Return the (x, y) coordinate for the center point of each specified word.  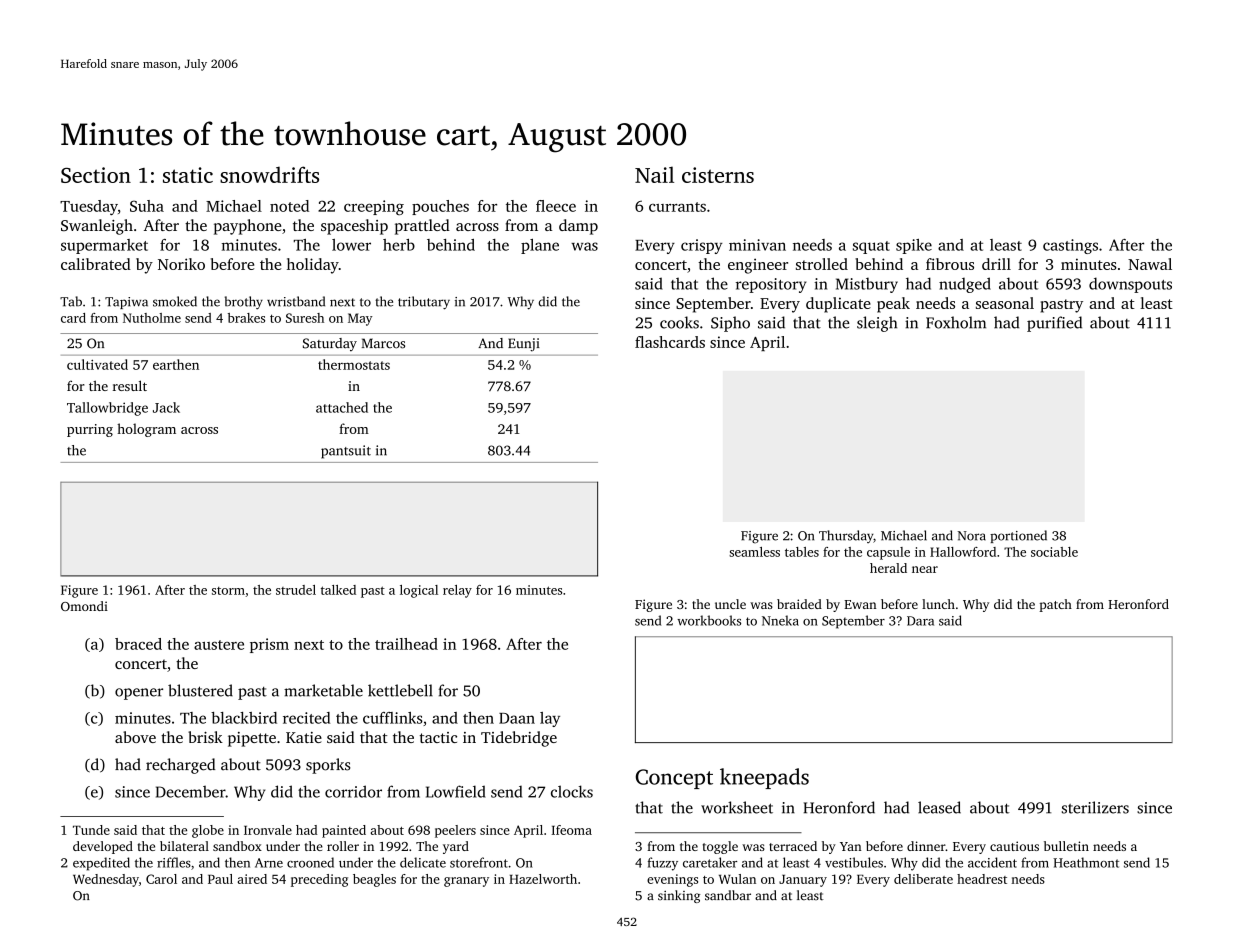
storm (228, 591)
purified (1054, 324)
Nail (654, 174)
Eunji (524, 345)
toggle (720, 847)
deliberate (923, 879)
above (135, 737)
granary (466, 882)
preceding (319, 880)
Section (96, 175)
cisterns (718, 175)
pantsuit (346, 452)
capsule (888, 553)
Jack (166, 407)
